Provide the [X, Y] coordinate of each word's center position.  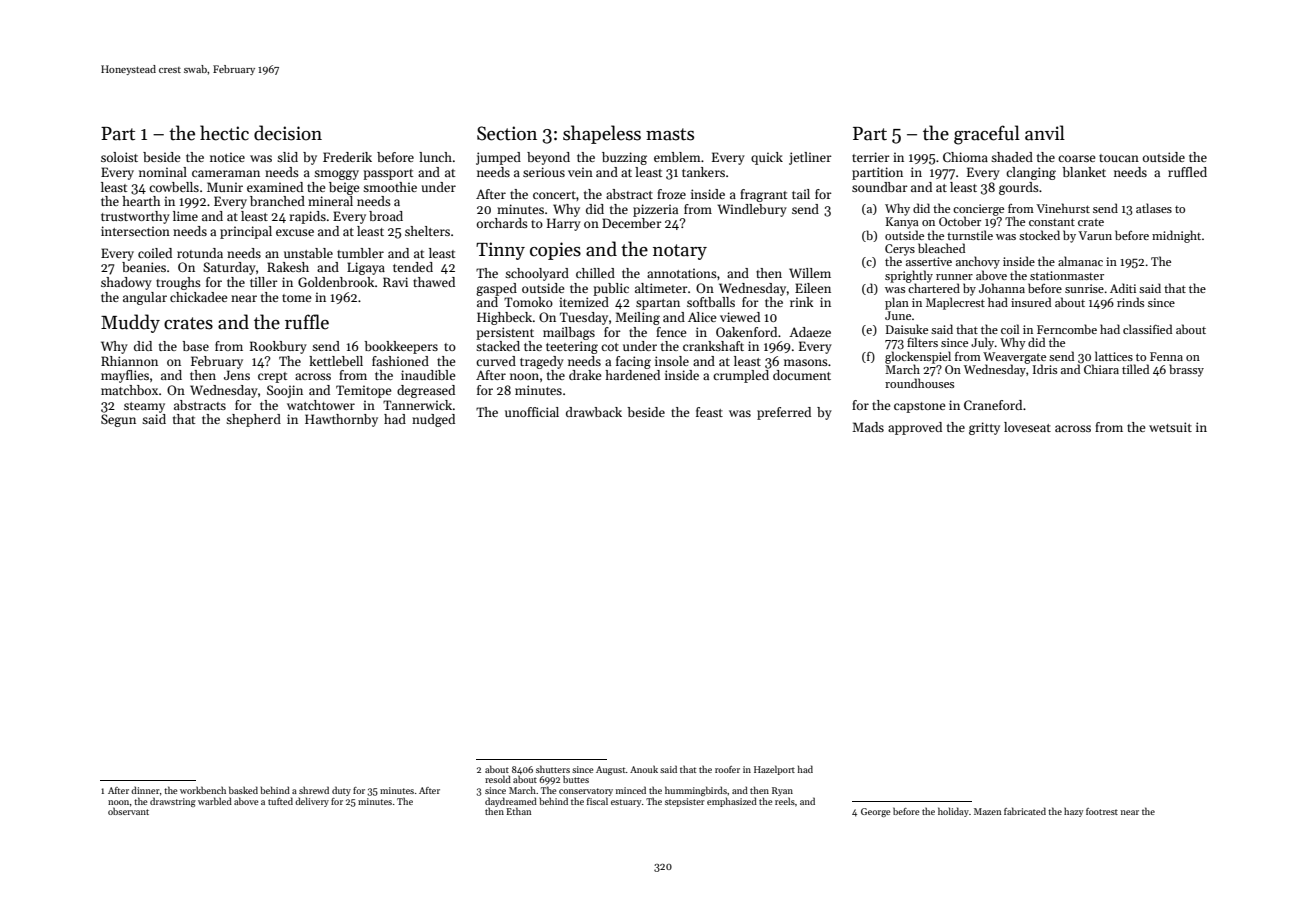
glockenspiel [918, 357]
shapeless [602, 134]
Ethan [518, 811]
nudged [433, 420]
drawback [594, 412]
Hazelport [774, 770]
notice [227, 157]
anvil [1045, 133]
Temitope [364, 391]
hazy [1073, 812]
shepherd [253, 420]
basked [243, 790]
